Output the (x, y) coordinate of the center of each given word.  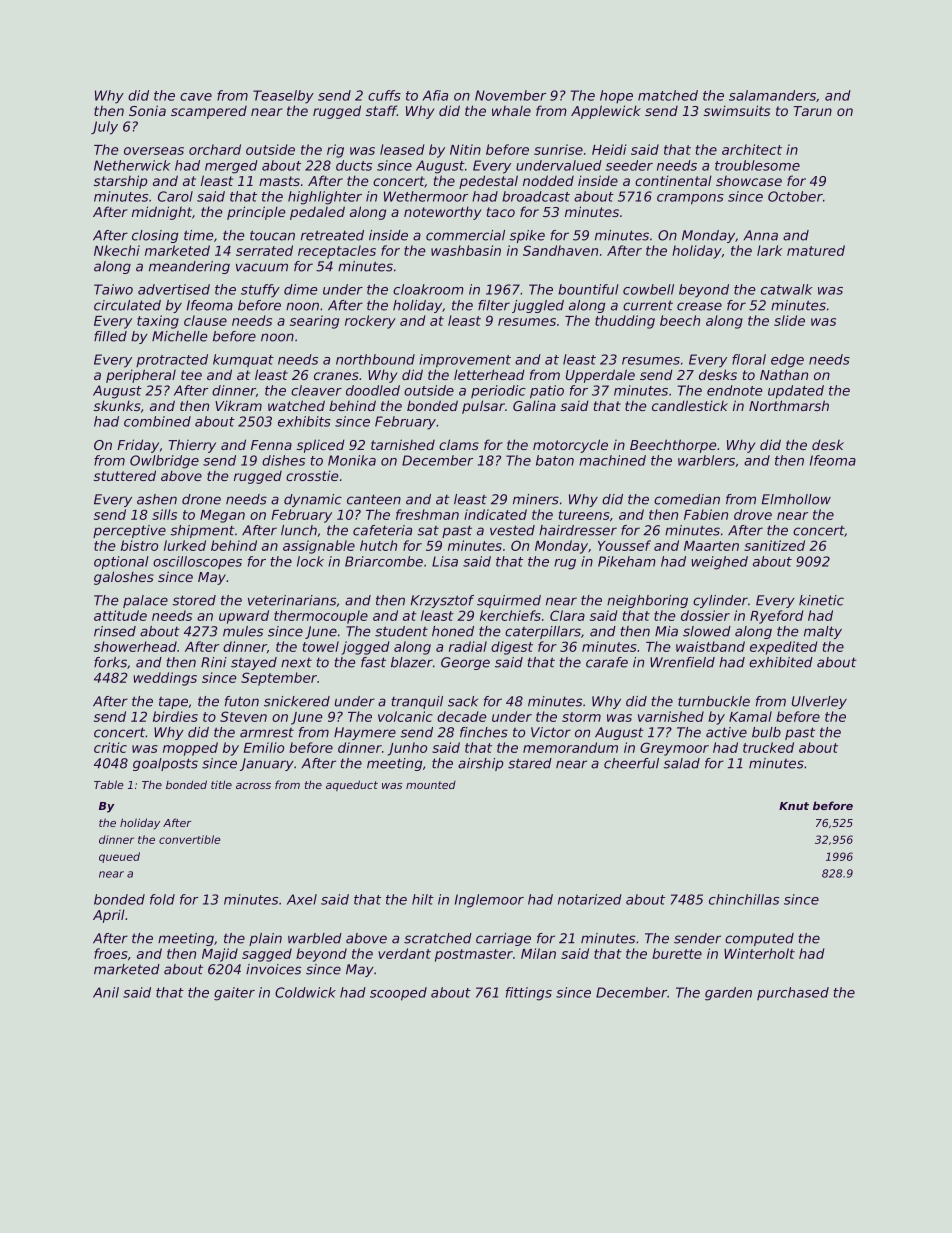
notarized (590, 899)
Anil (106, 992)
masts (279, 181)
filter (494, 305)
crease (699, 306)
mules (243, 631)
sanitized (774, 545)
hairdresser (578, 530)
